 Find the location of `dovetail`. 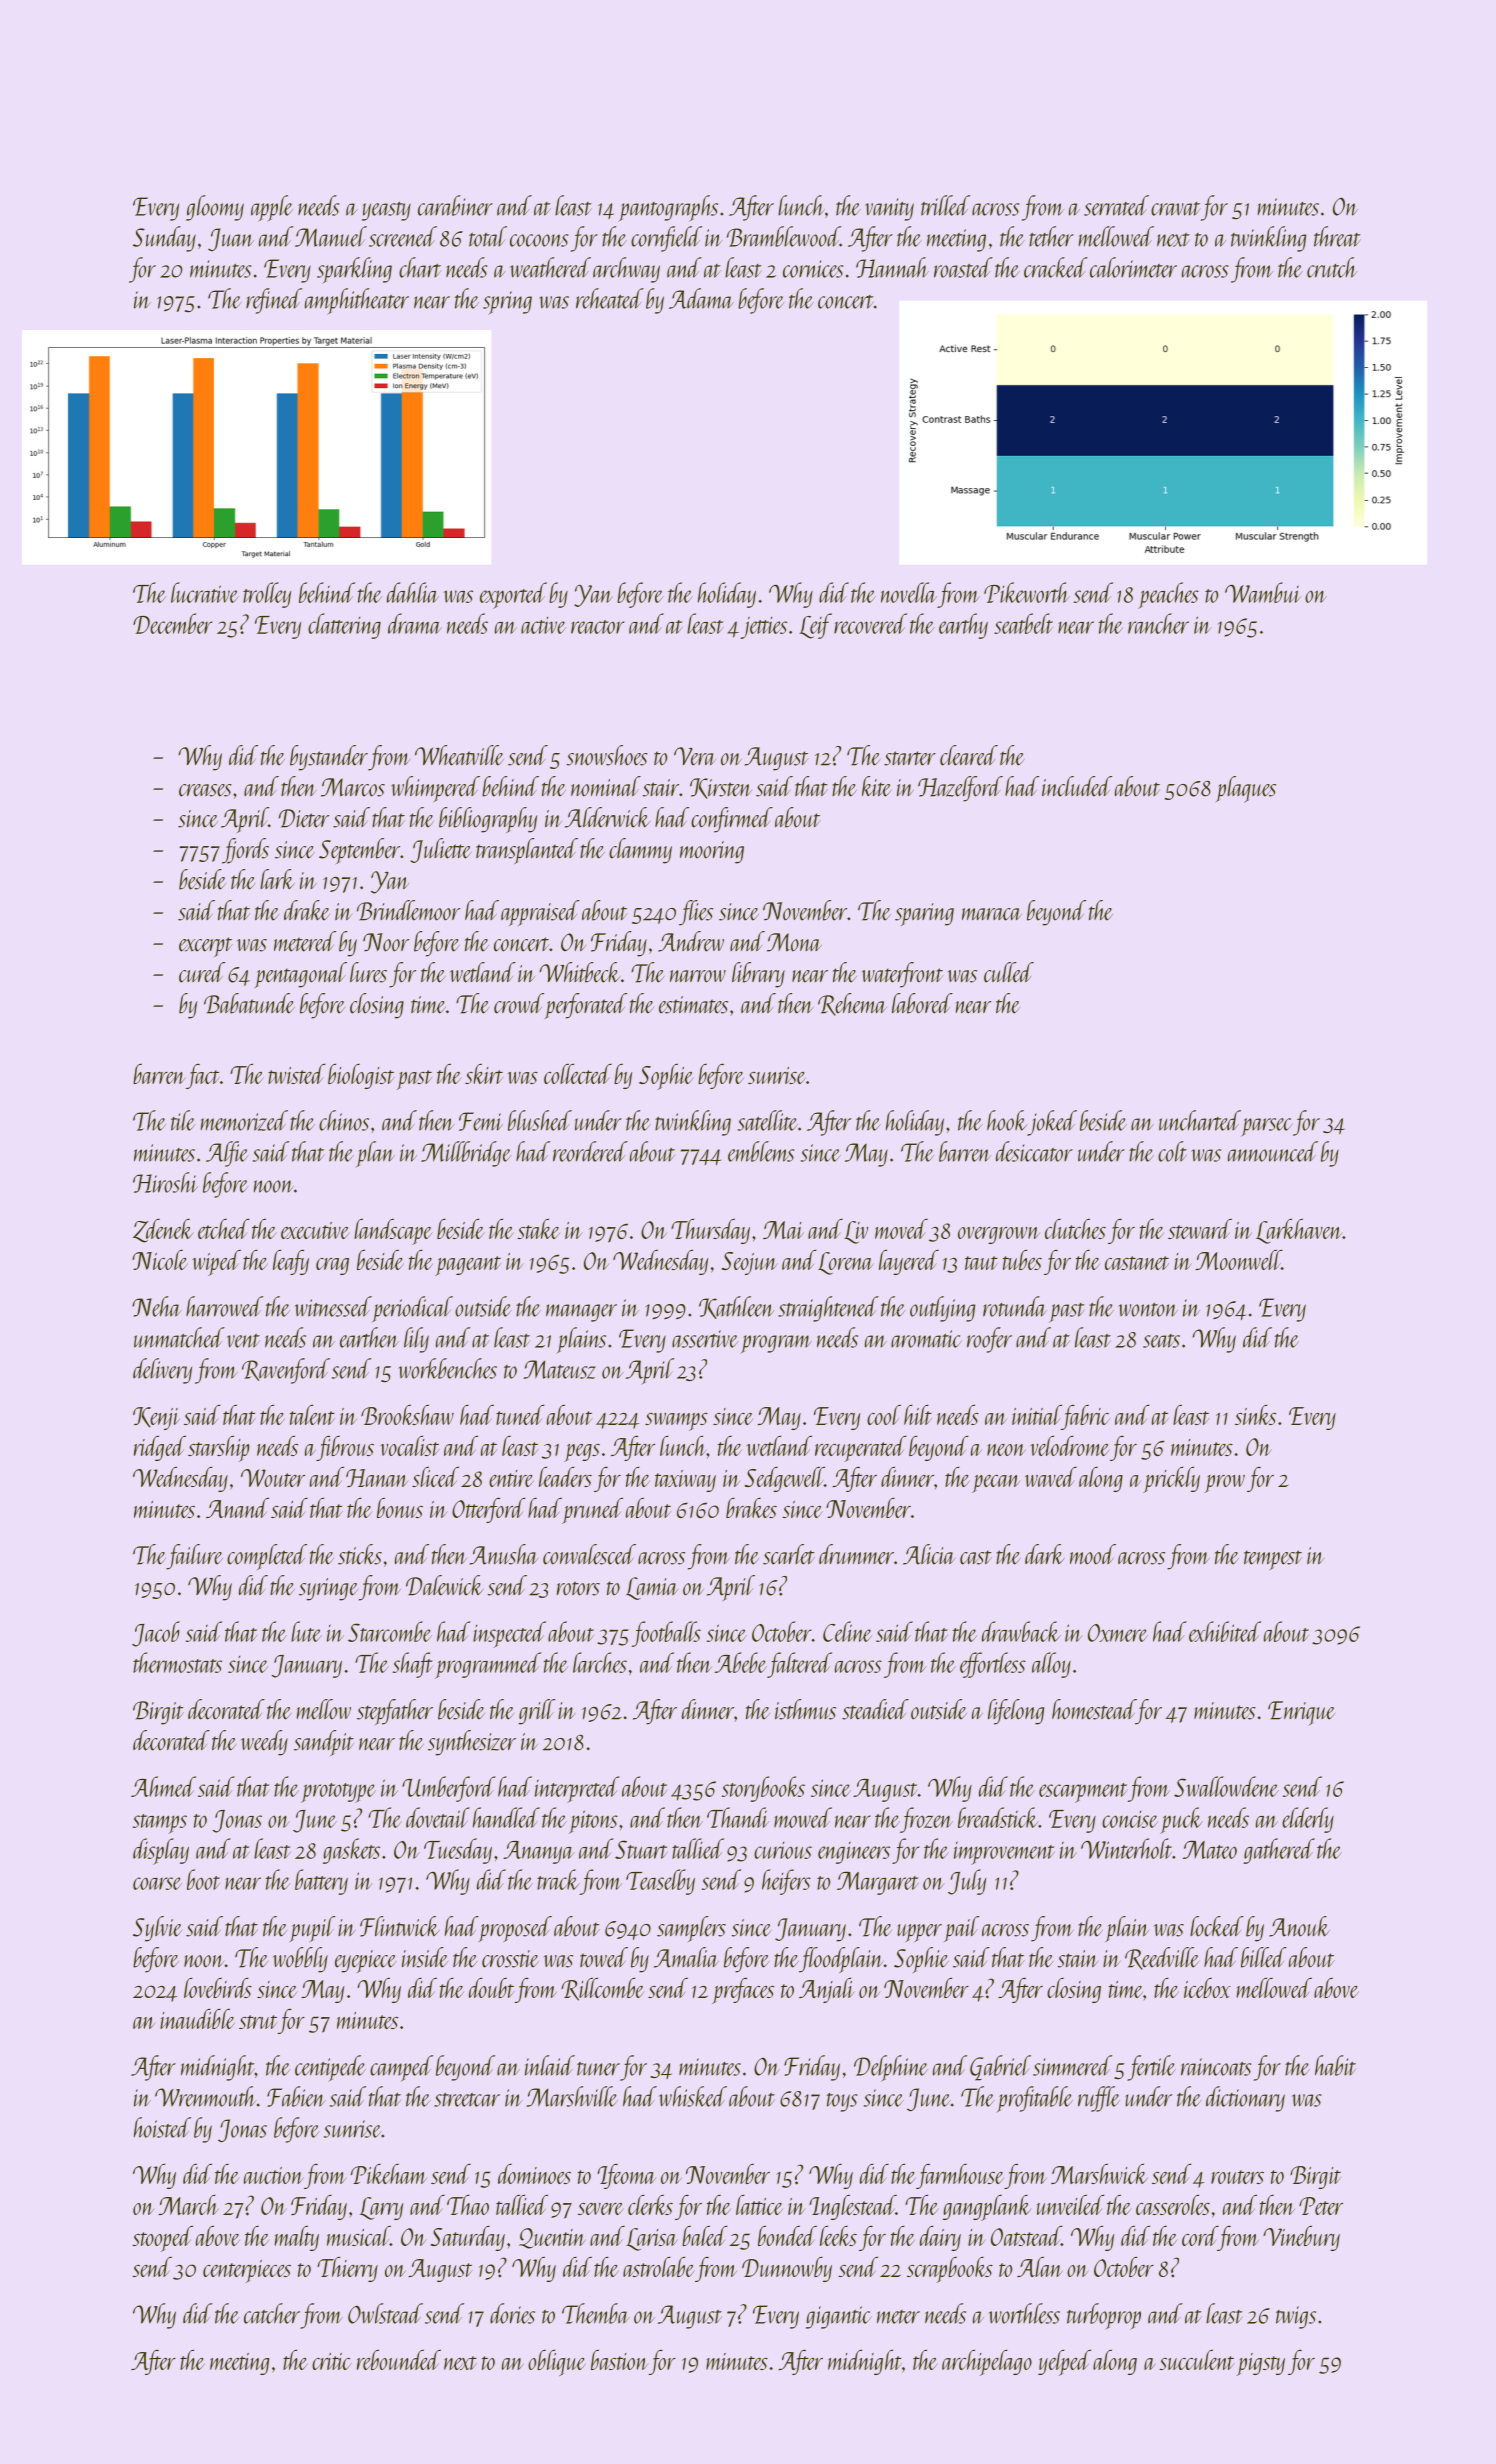

dovetail is located at coordinates (438, 1817).
